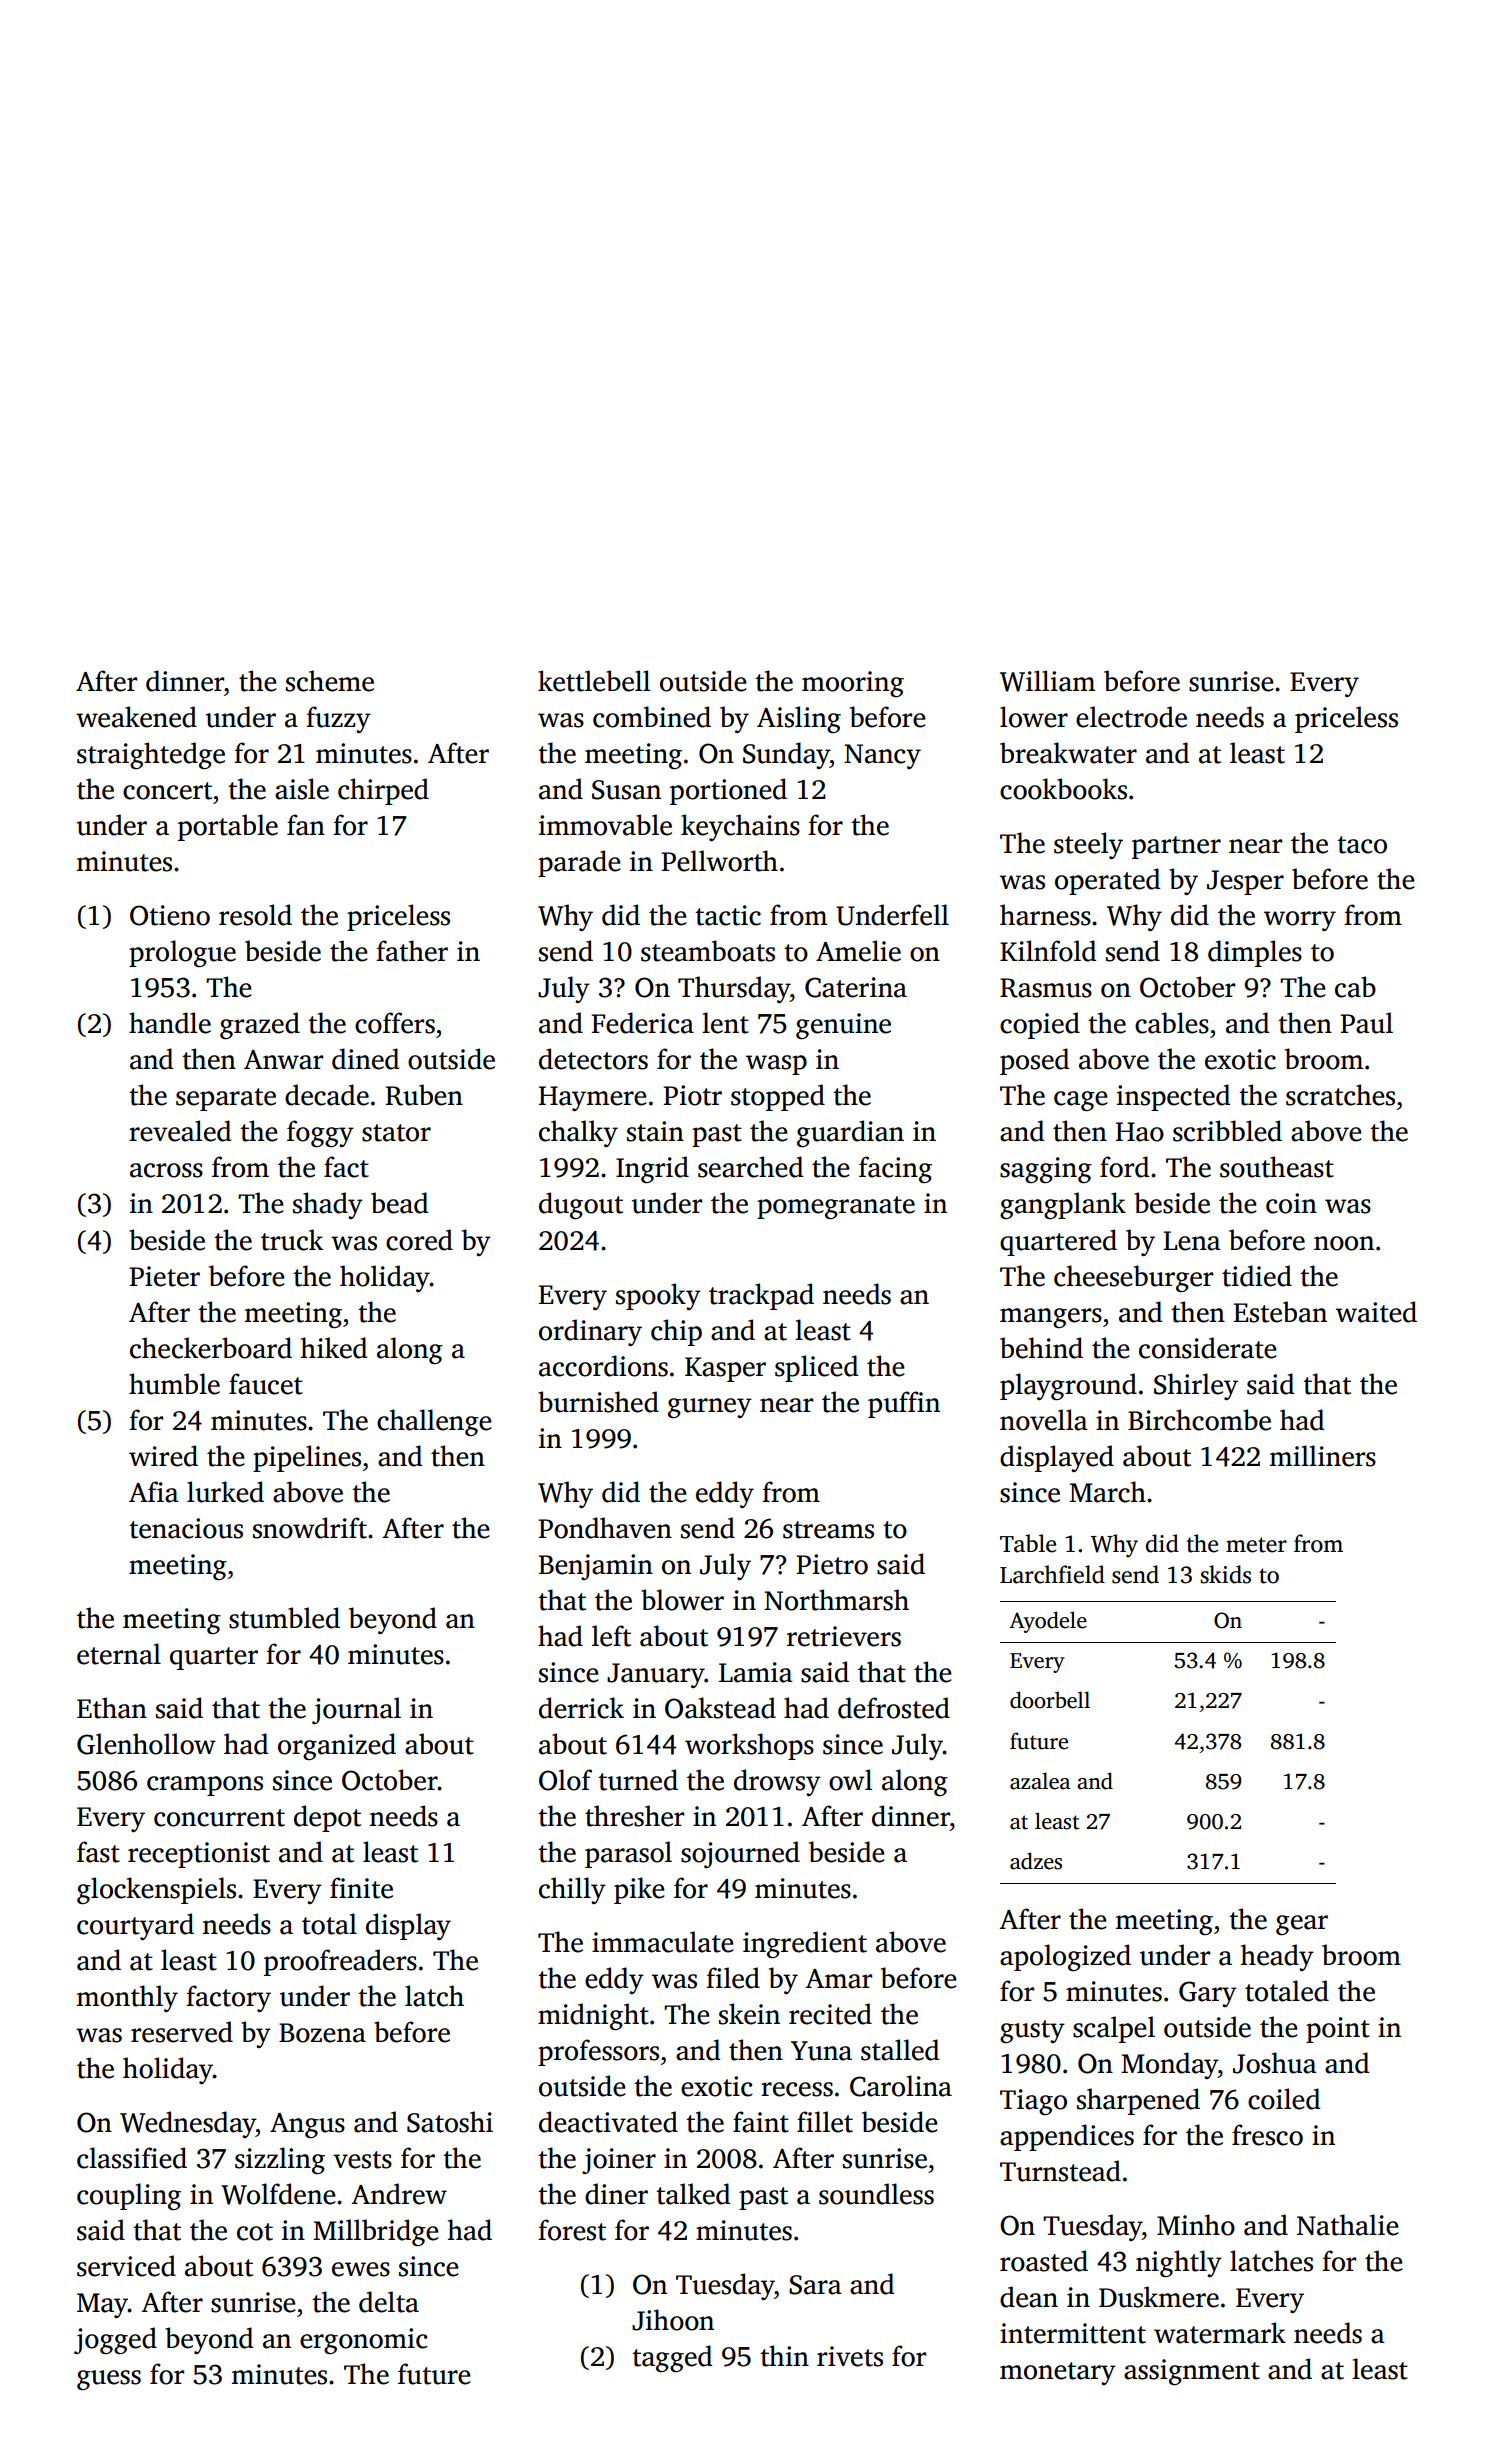 The height and width of the screenshot is (2464, 1496). I want to click on defrosted, so click(894, 1708).
